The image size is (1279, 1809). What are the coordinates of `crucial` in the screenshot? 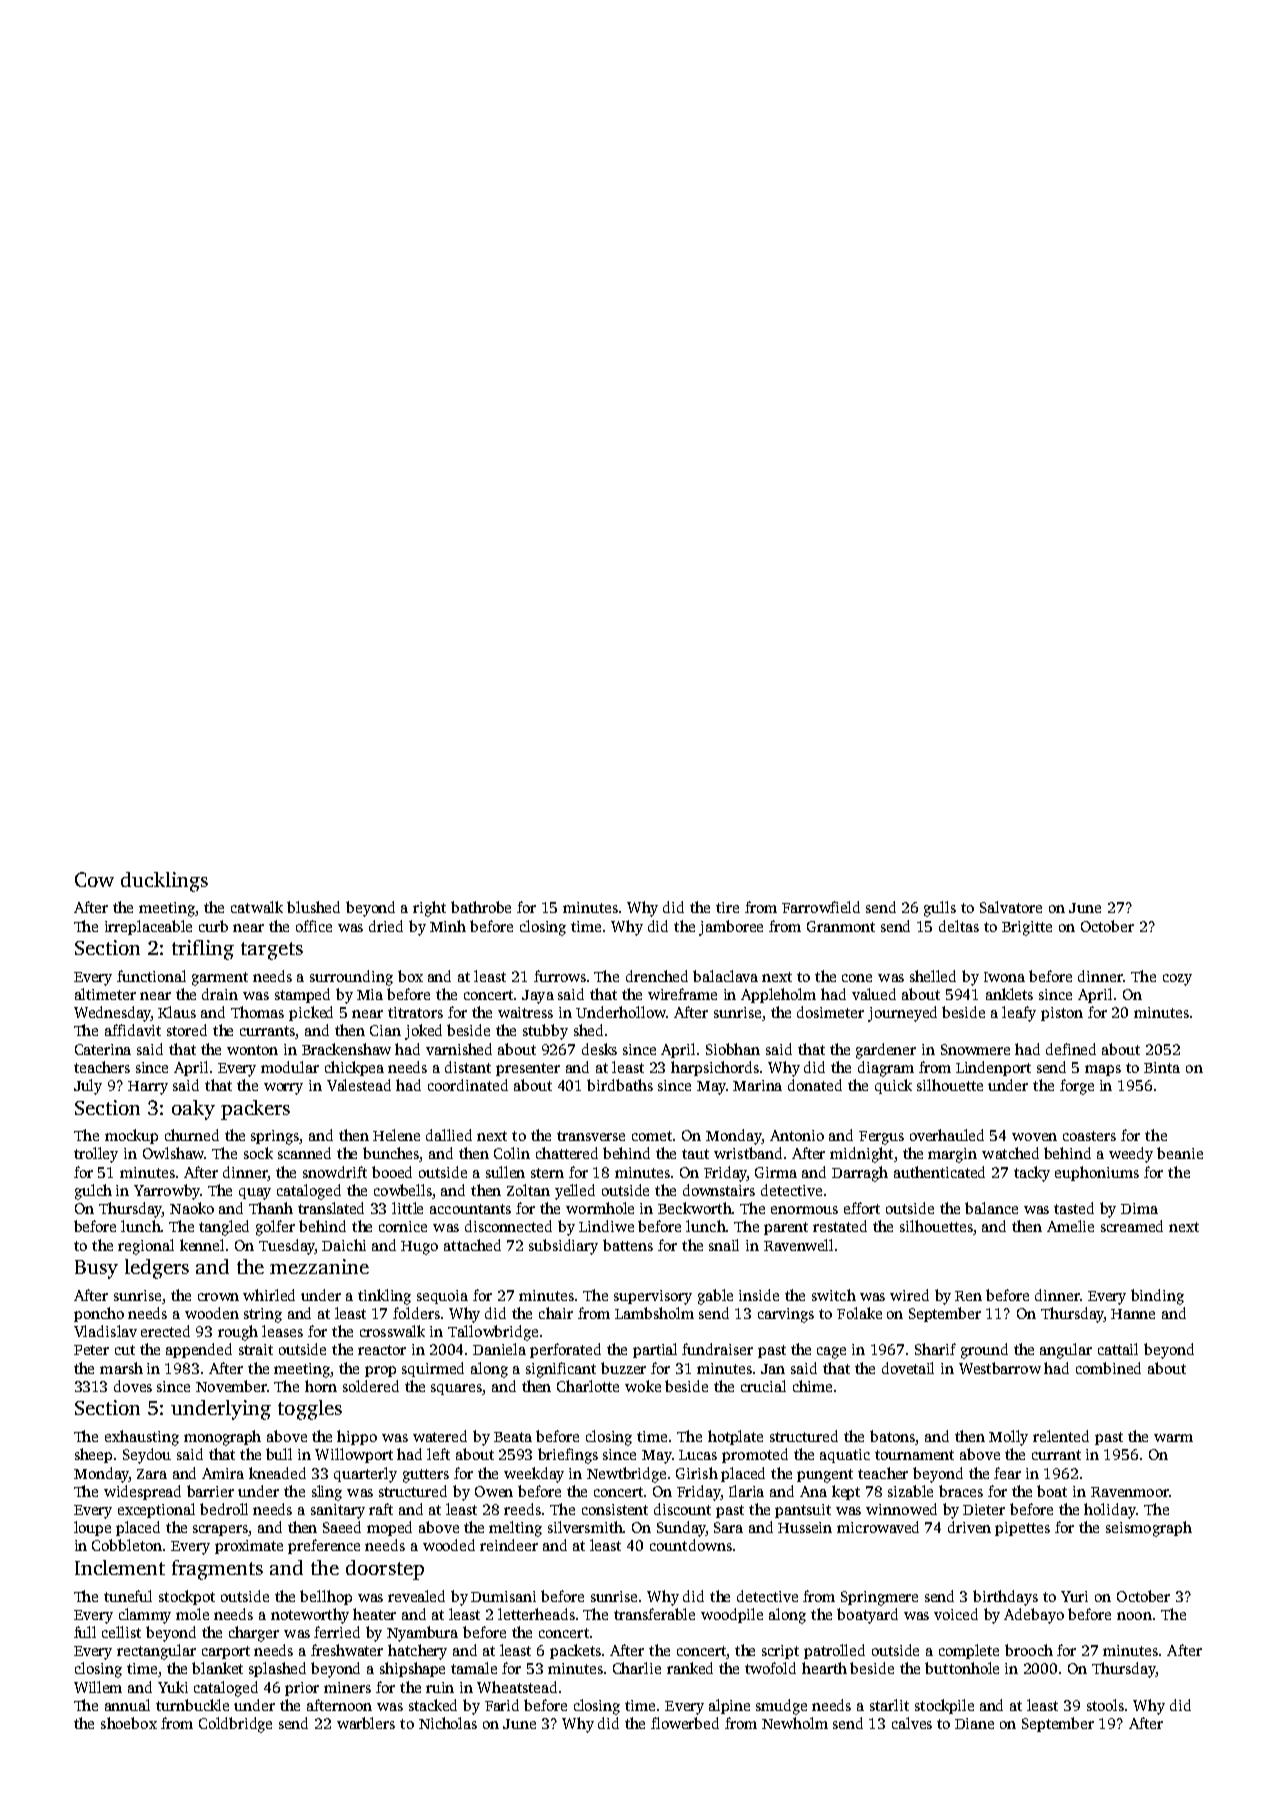 It's located at (763, 1386).
